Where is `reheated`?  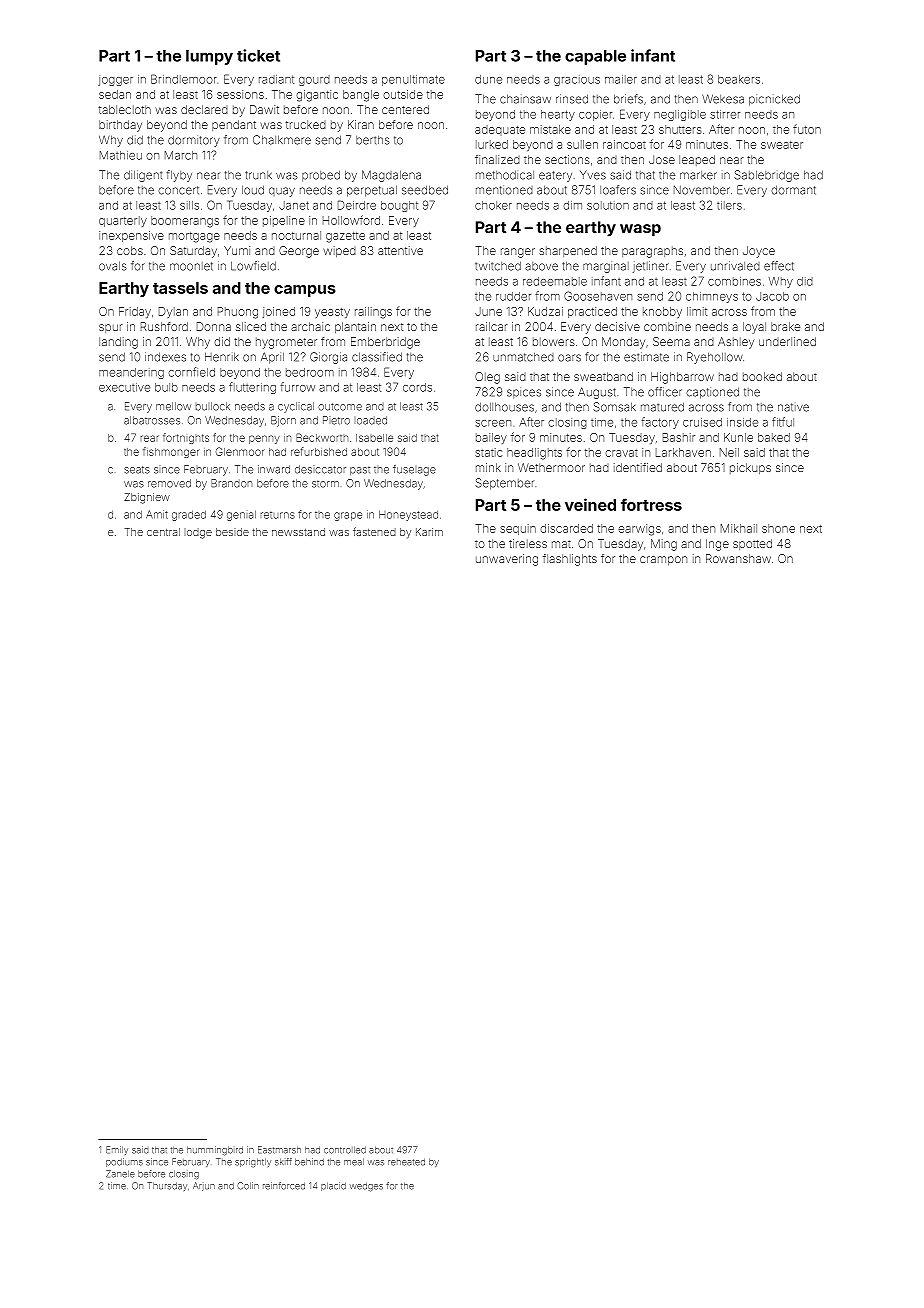 reheated is located at coordinates (406, 1162).
